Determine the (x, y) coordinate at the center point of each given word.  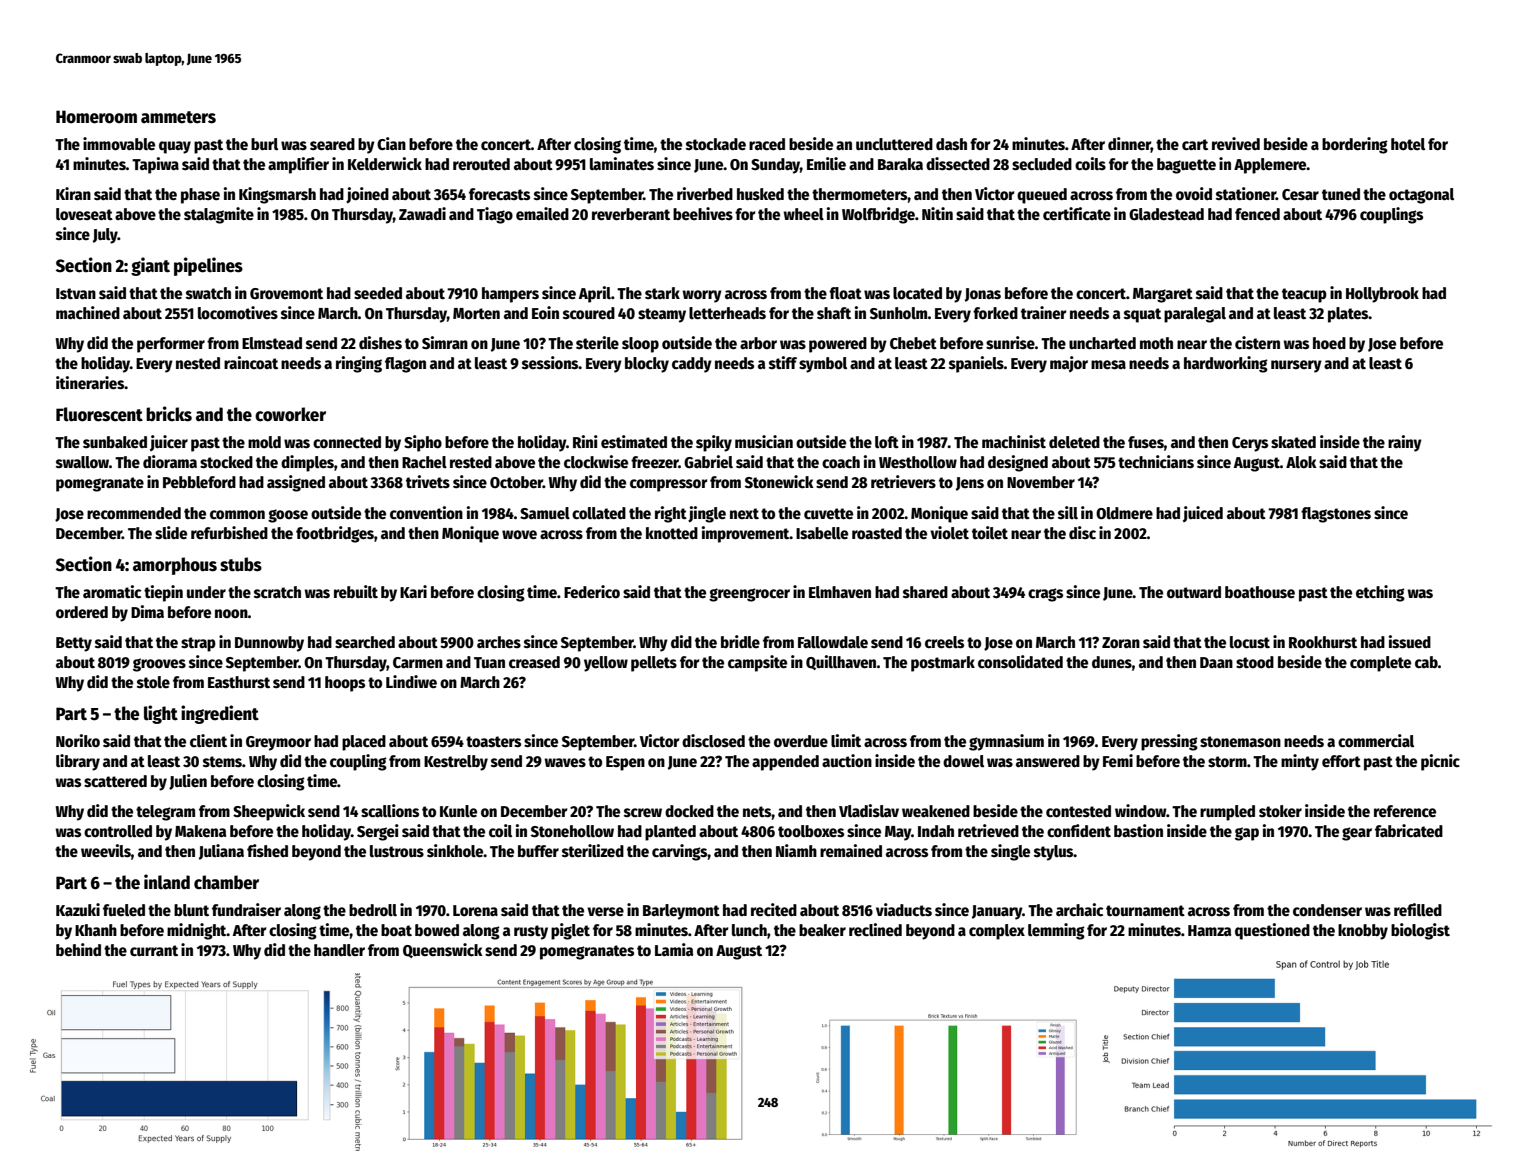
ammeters (178, 117)
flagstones (1336, 515)
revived (1236, 143)
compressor (669, 485)
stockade (716, 144)
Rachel (424, 462)
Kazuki (78, 909)
